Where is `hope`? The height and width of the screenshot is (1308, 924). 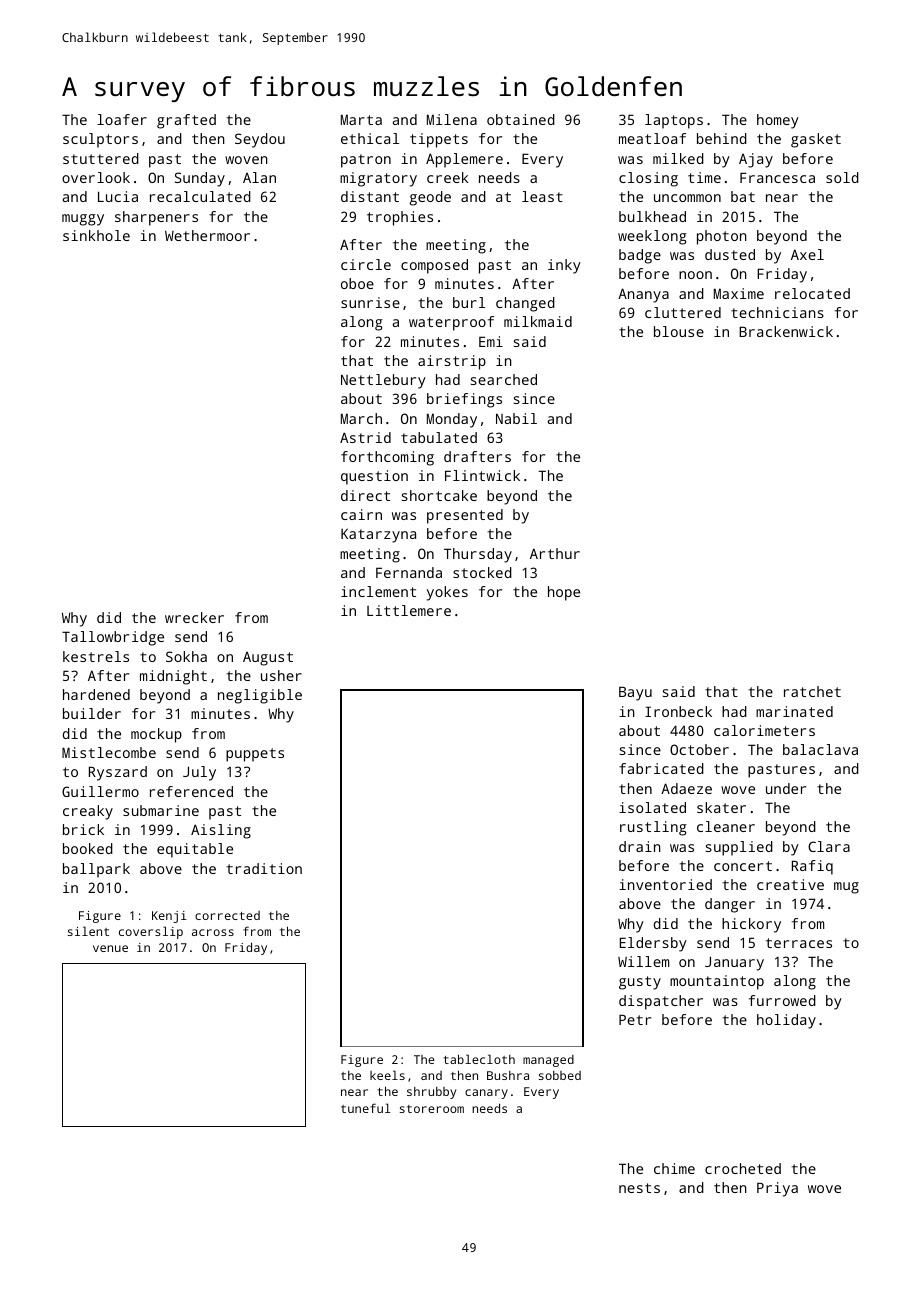
hope is located at coordinates (564, 593).
